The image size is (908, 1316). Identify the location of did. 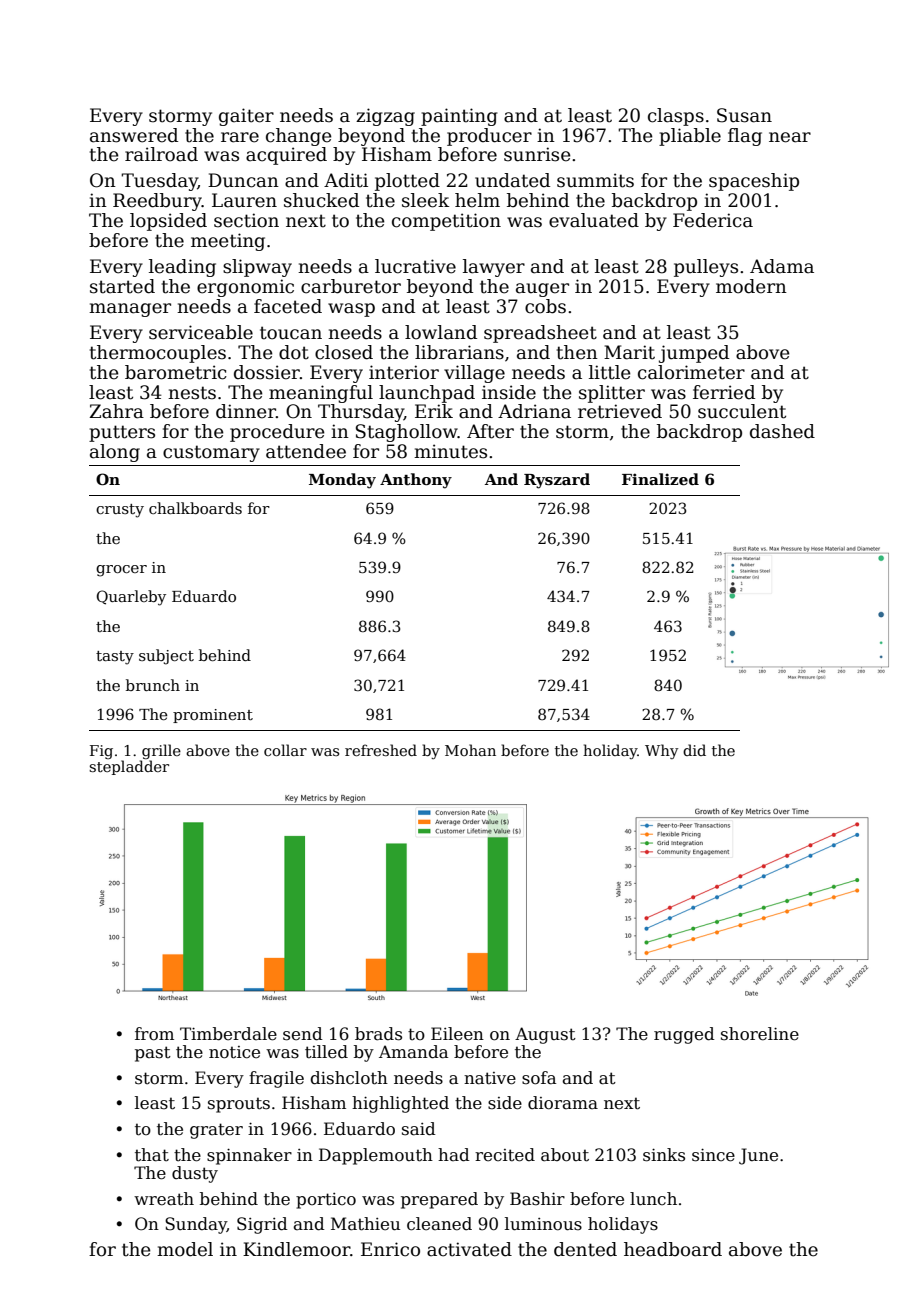
(694, 750).
